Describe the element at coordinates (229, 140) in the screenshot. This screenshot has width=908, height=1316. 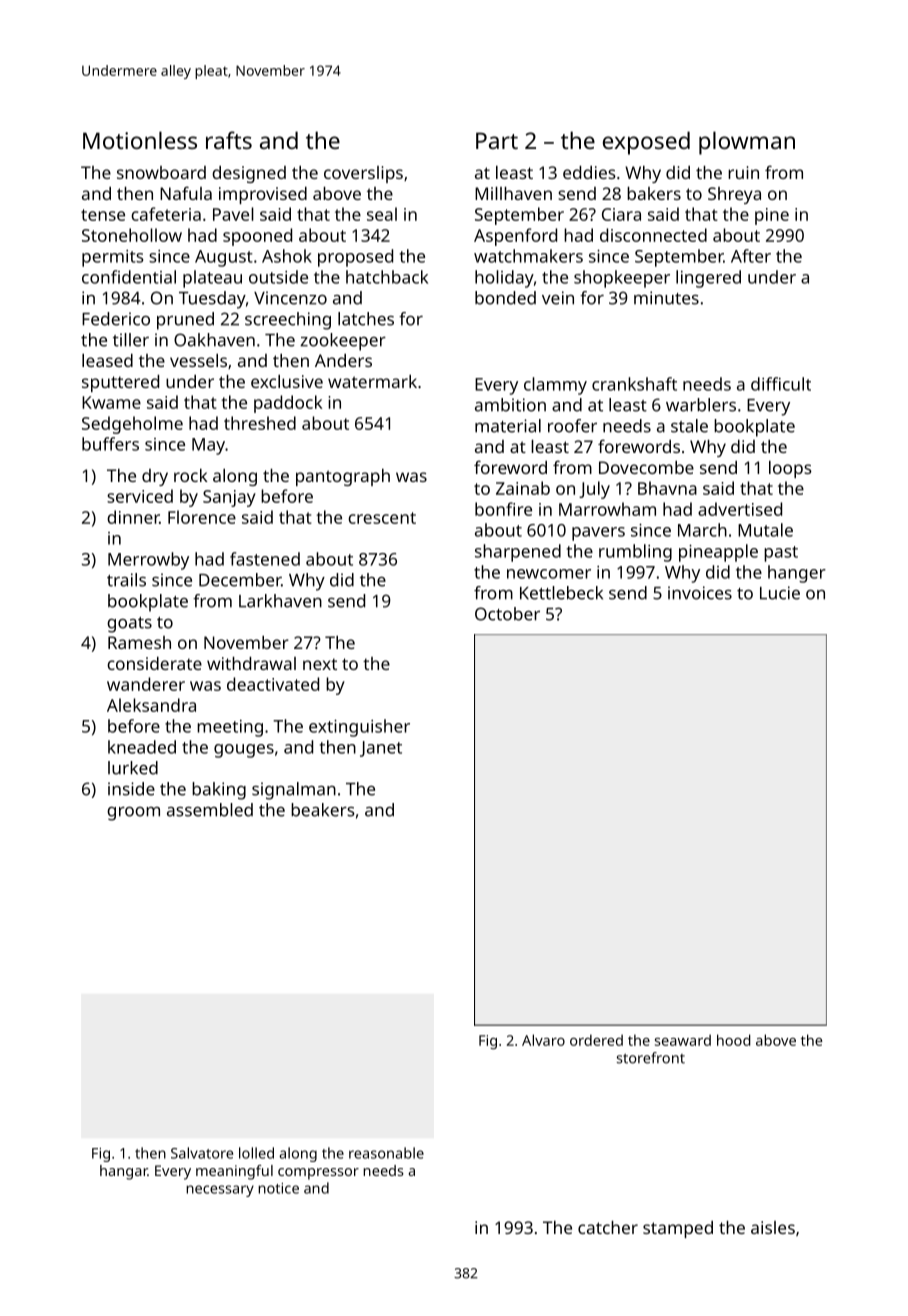
I see `rafts` at that location.
